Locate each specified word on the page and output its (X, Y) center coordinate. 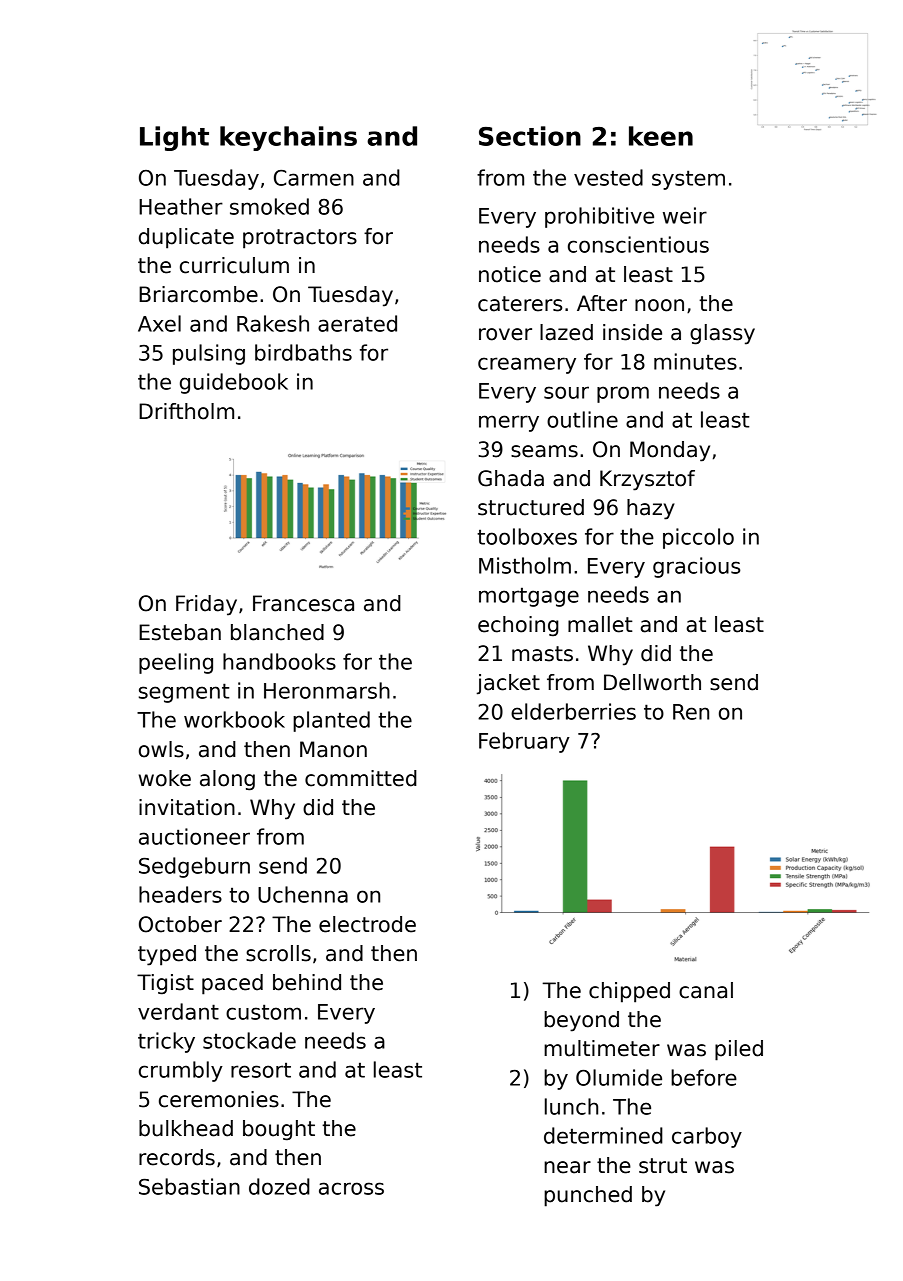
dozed (279, 1186)
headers (180, 894)
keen (661, 136)
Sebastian (189, 1186)
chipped (629, 992)
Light (174, 138)
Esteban (180, 632)
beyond (581, 1021)
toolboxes (527, 536)
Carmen (314, 178)
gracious (696, 567)
